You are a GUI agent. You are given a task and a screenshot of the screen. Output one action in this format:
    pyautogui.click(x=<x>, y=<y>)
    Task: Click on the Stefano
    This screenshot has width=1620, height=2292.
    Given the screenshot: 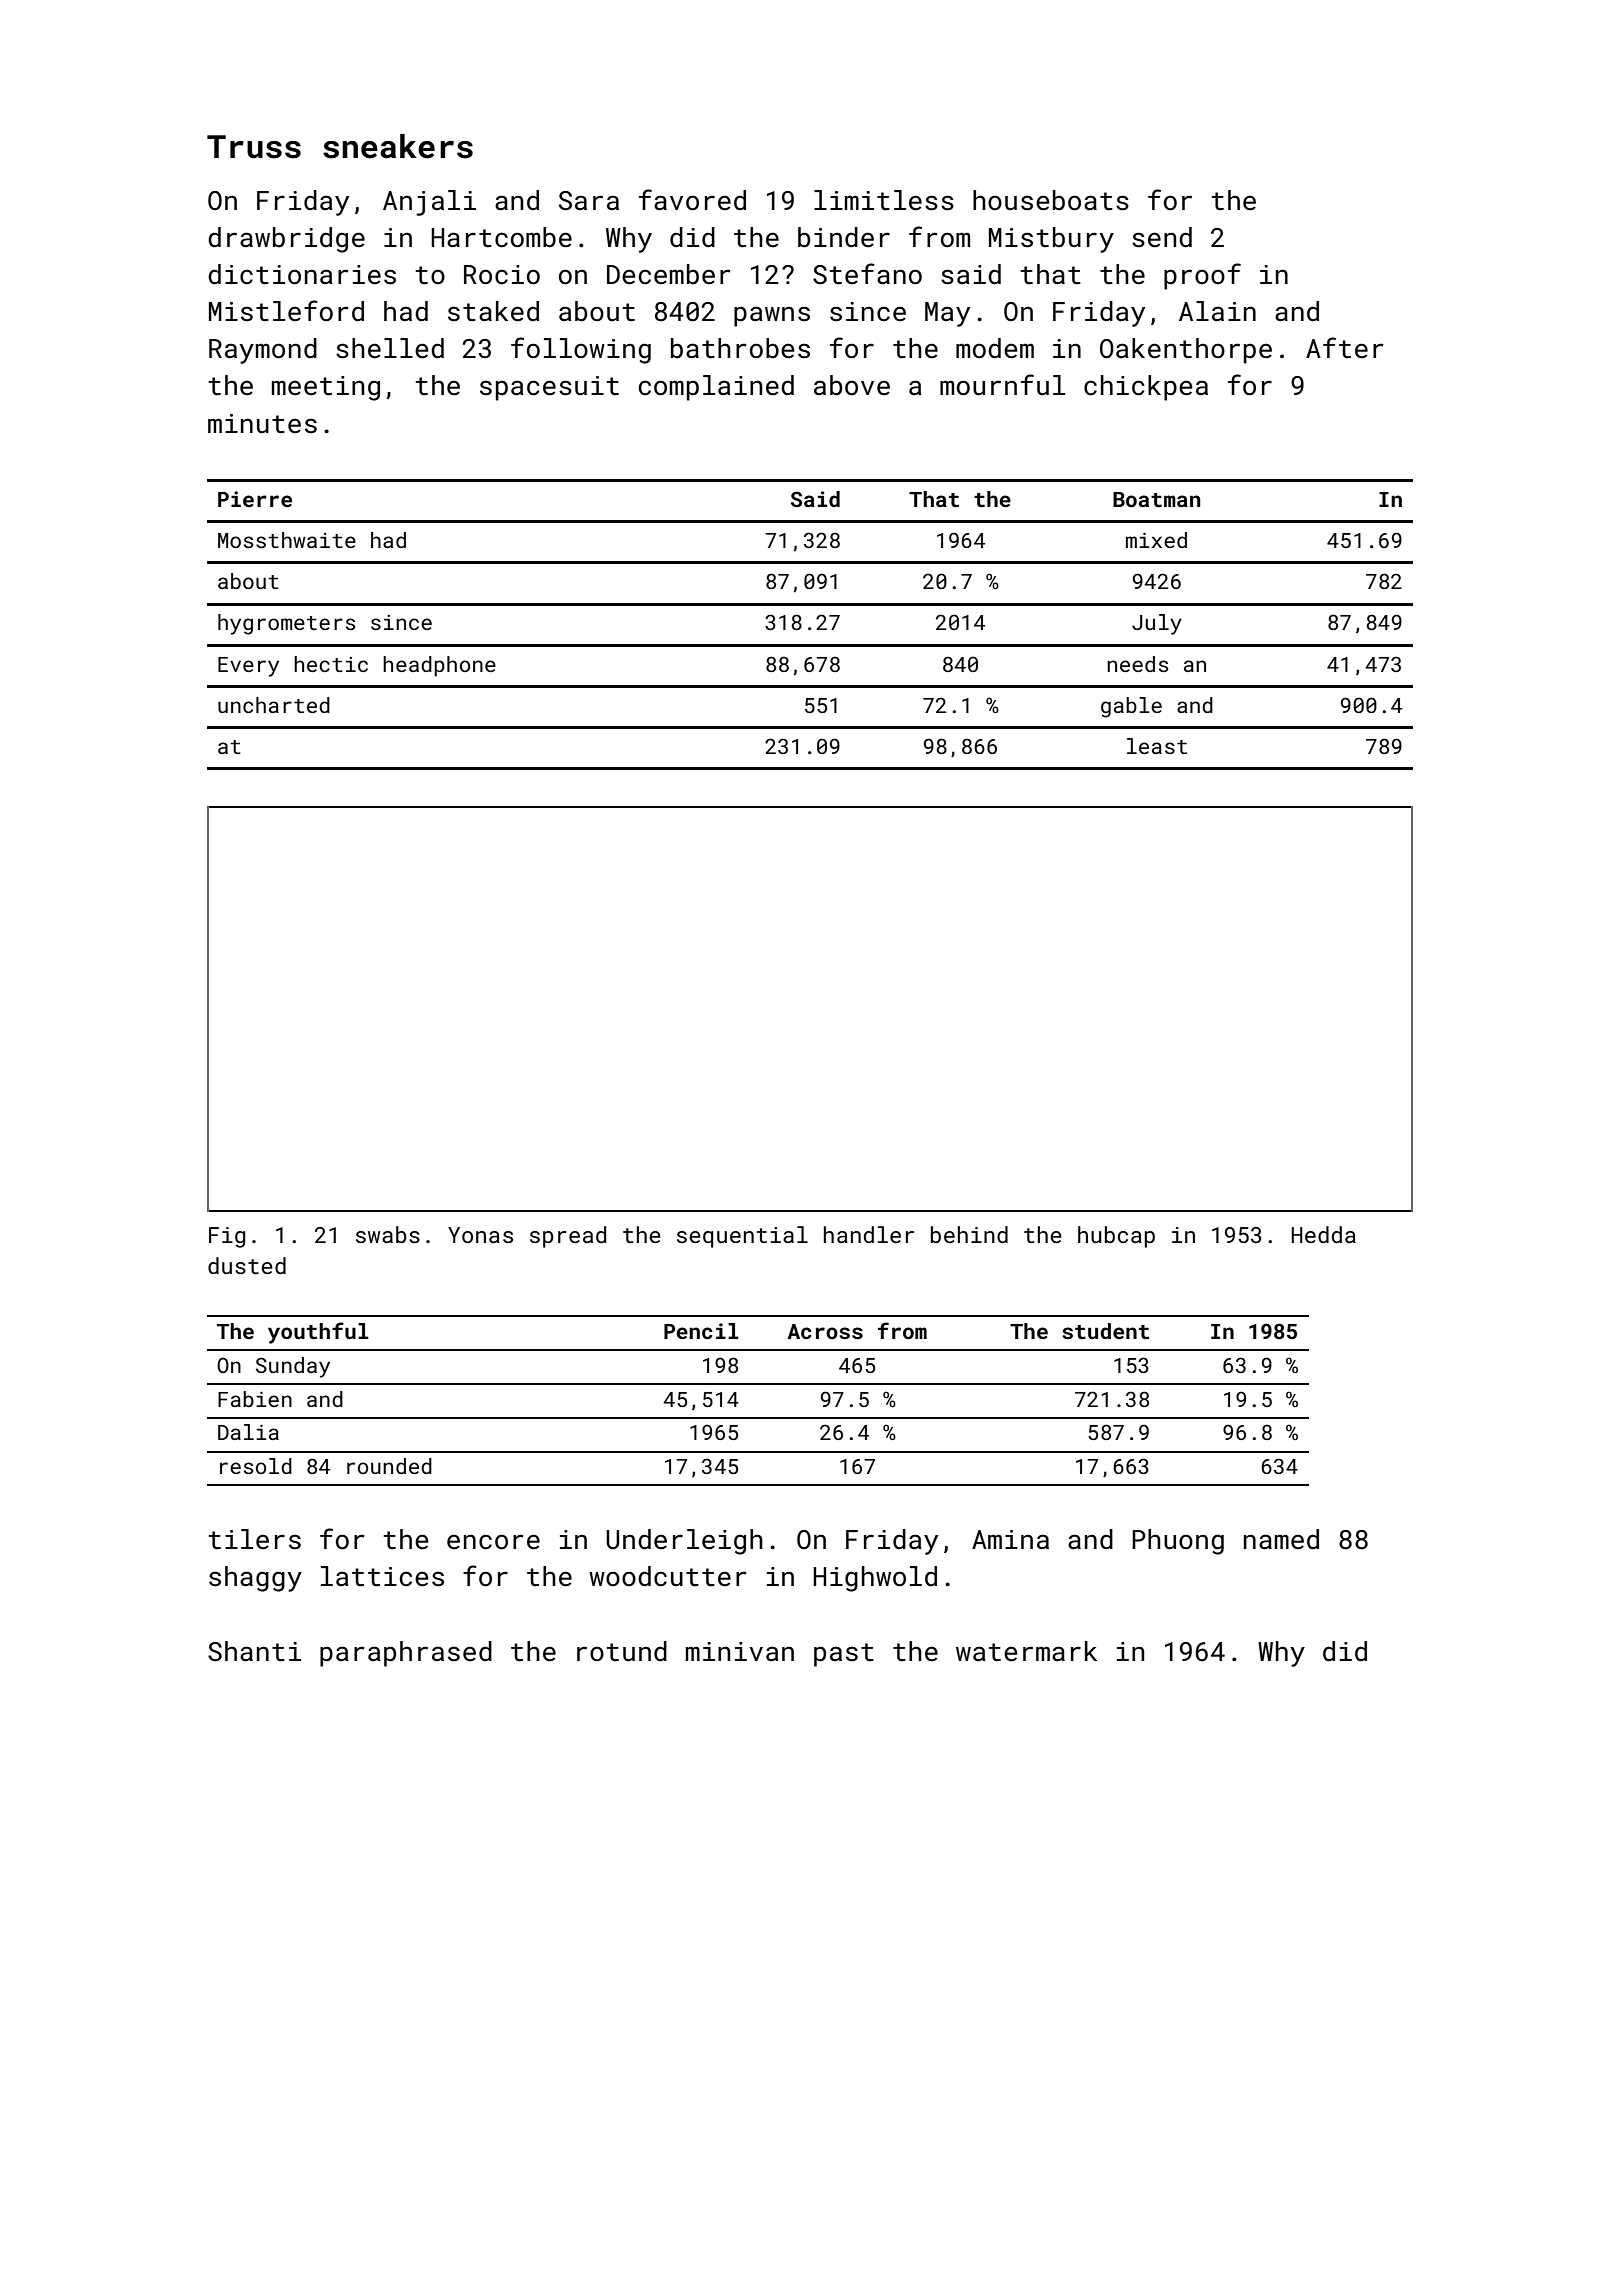 What is the action you would take?
    pyautogui.click(x=867, y=274)
